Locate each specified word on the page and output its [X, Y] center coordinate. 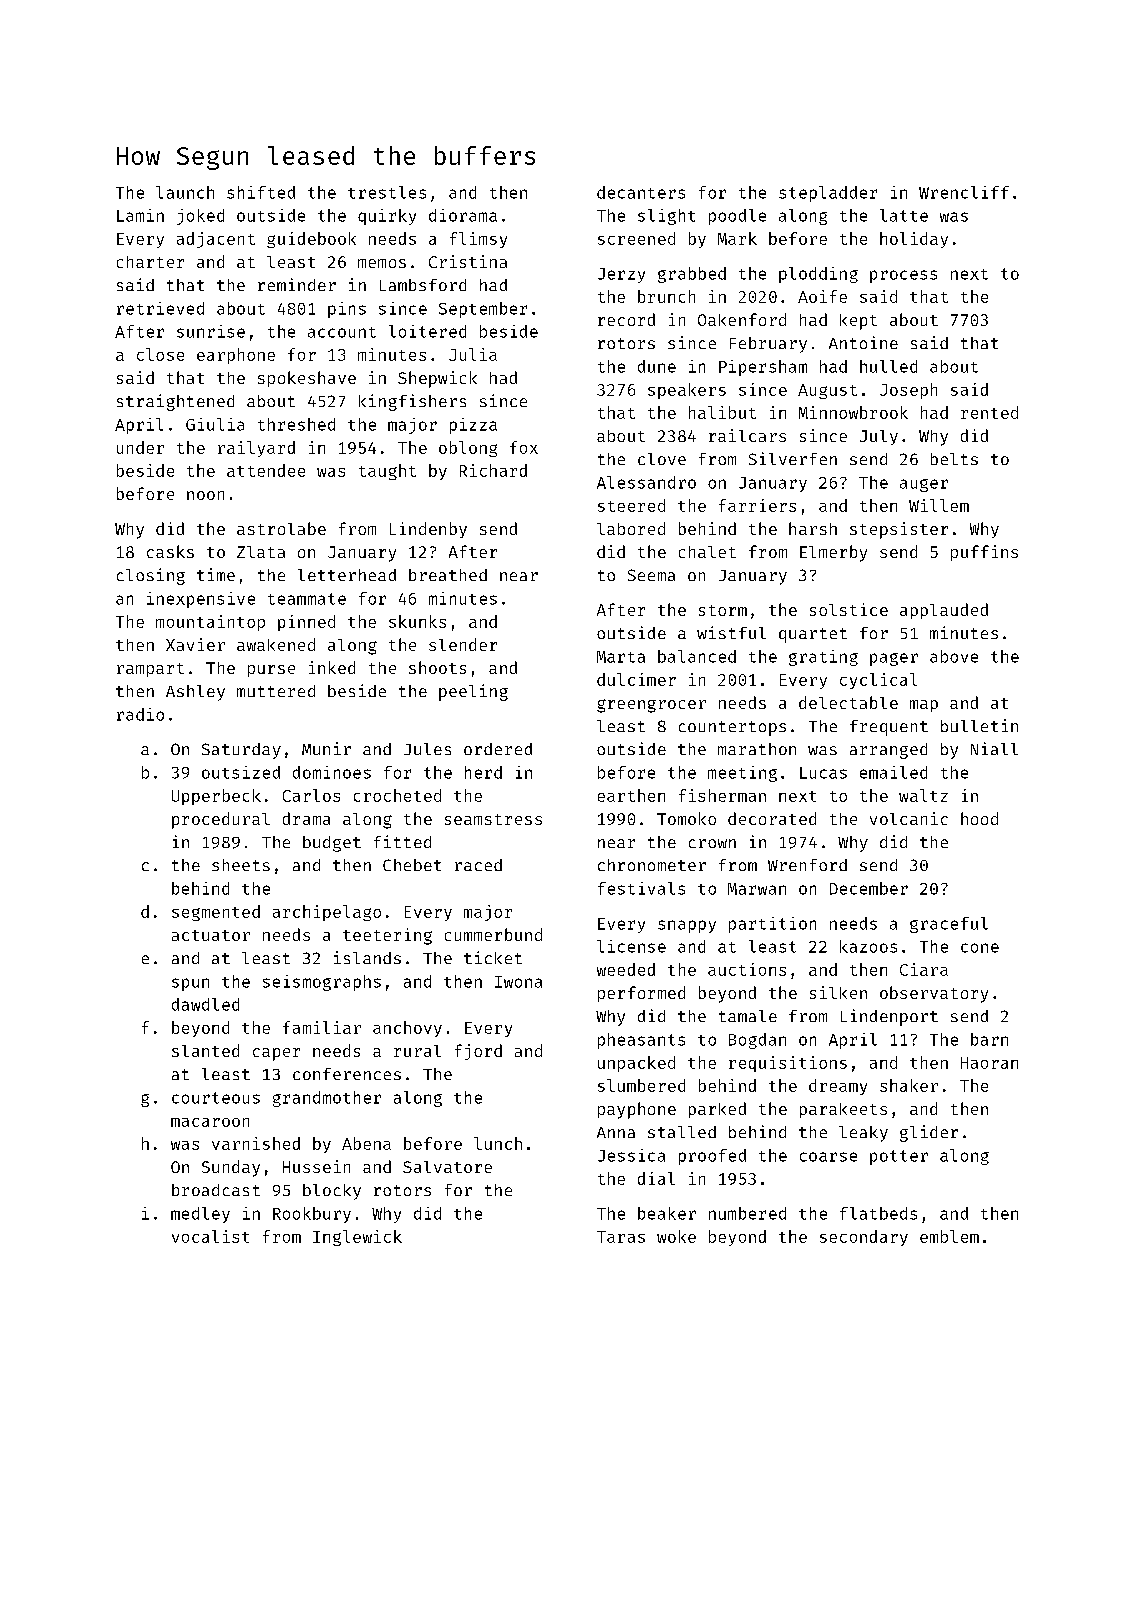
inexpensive [201, 600]
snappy [687, 926]
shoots [437, 667]
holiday [914, 240]
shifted [261, 192]
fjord [478, 1052]
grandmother [327, 1099]
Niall [994, 748]
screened [636, 238]
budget [332, 844]
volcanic [909, 818]
